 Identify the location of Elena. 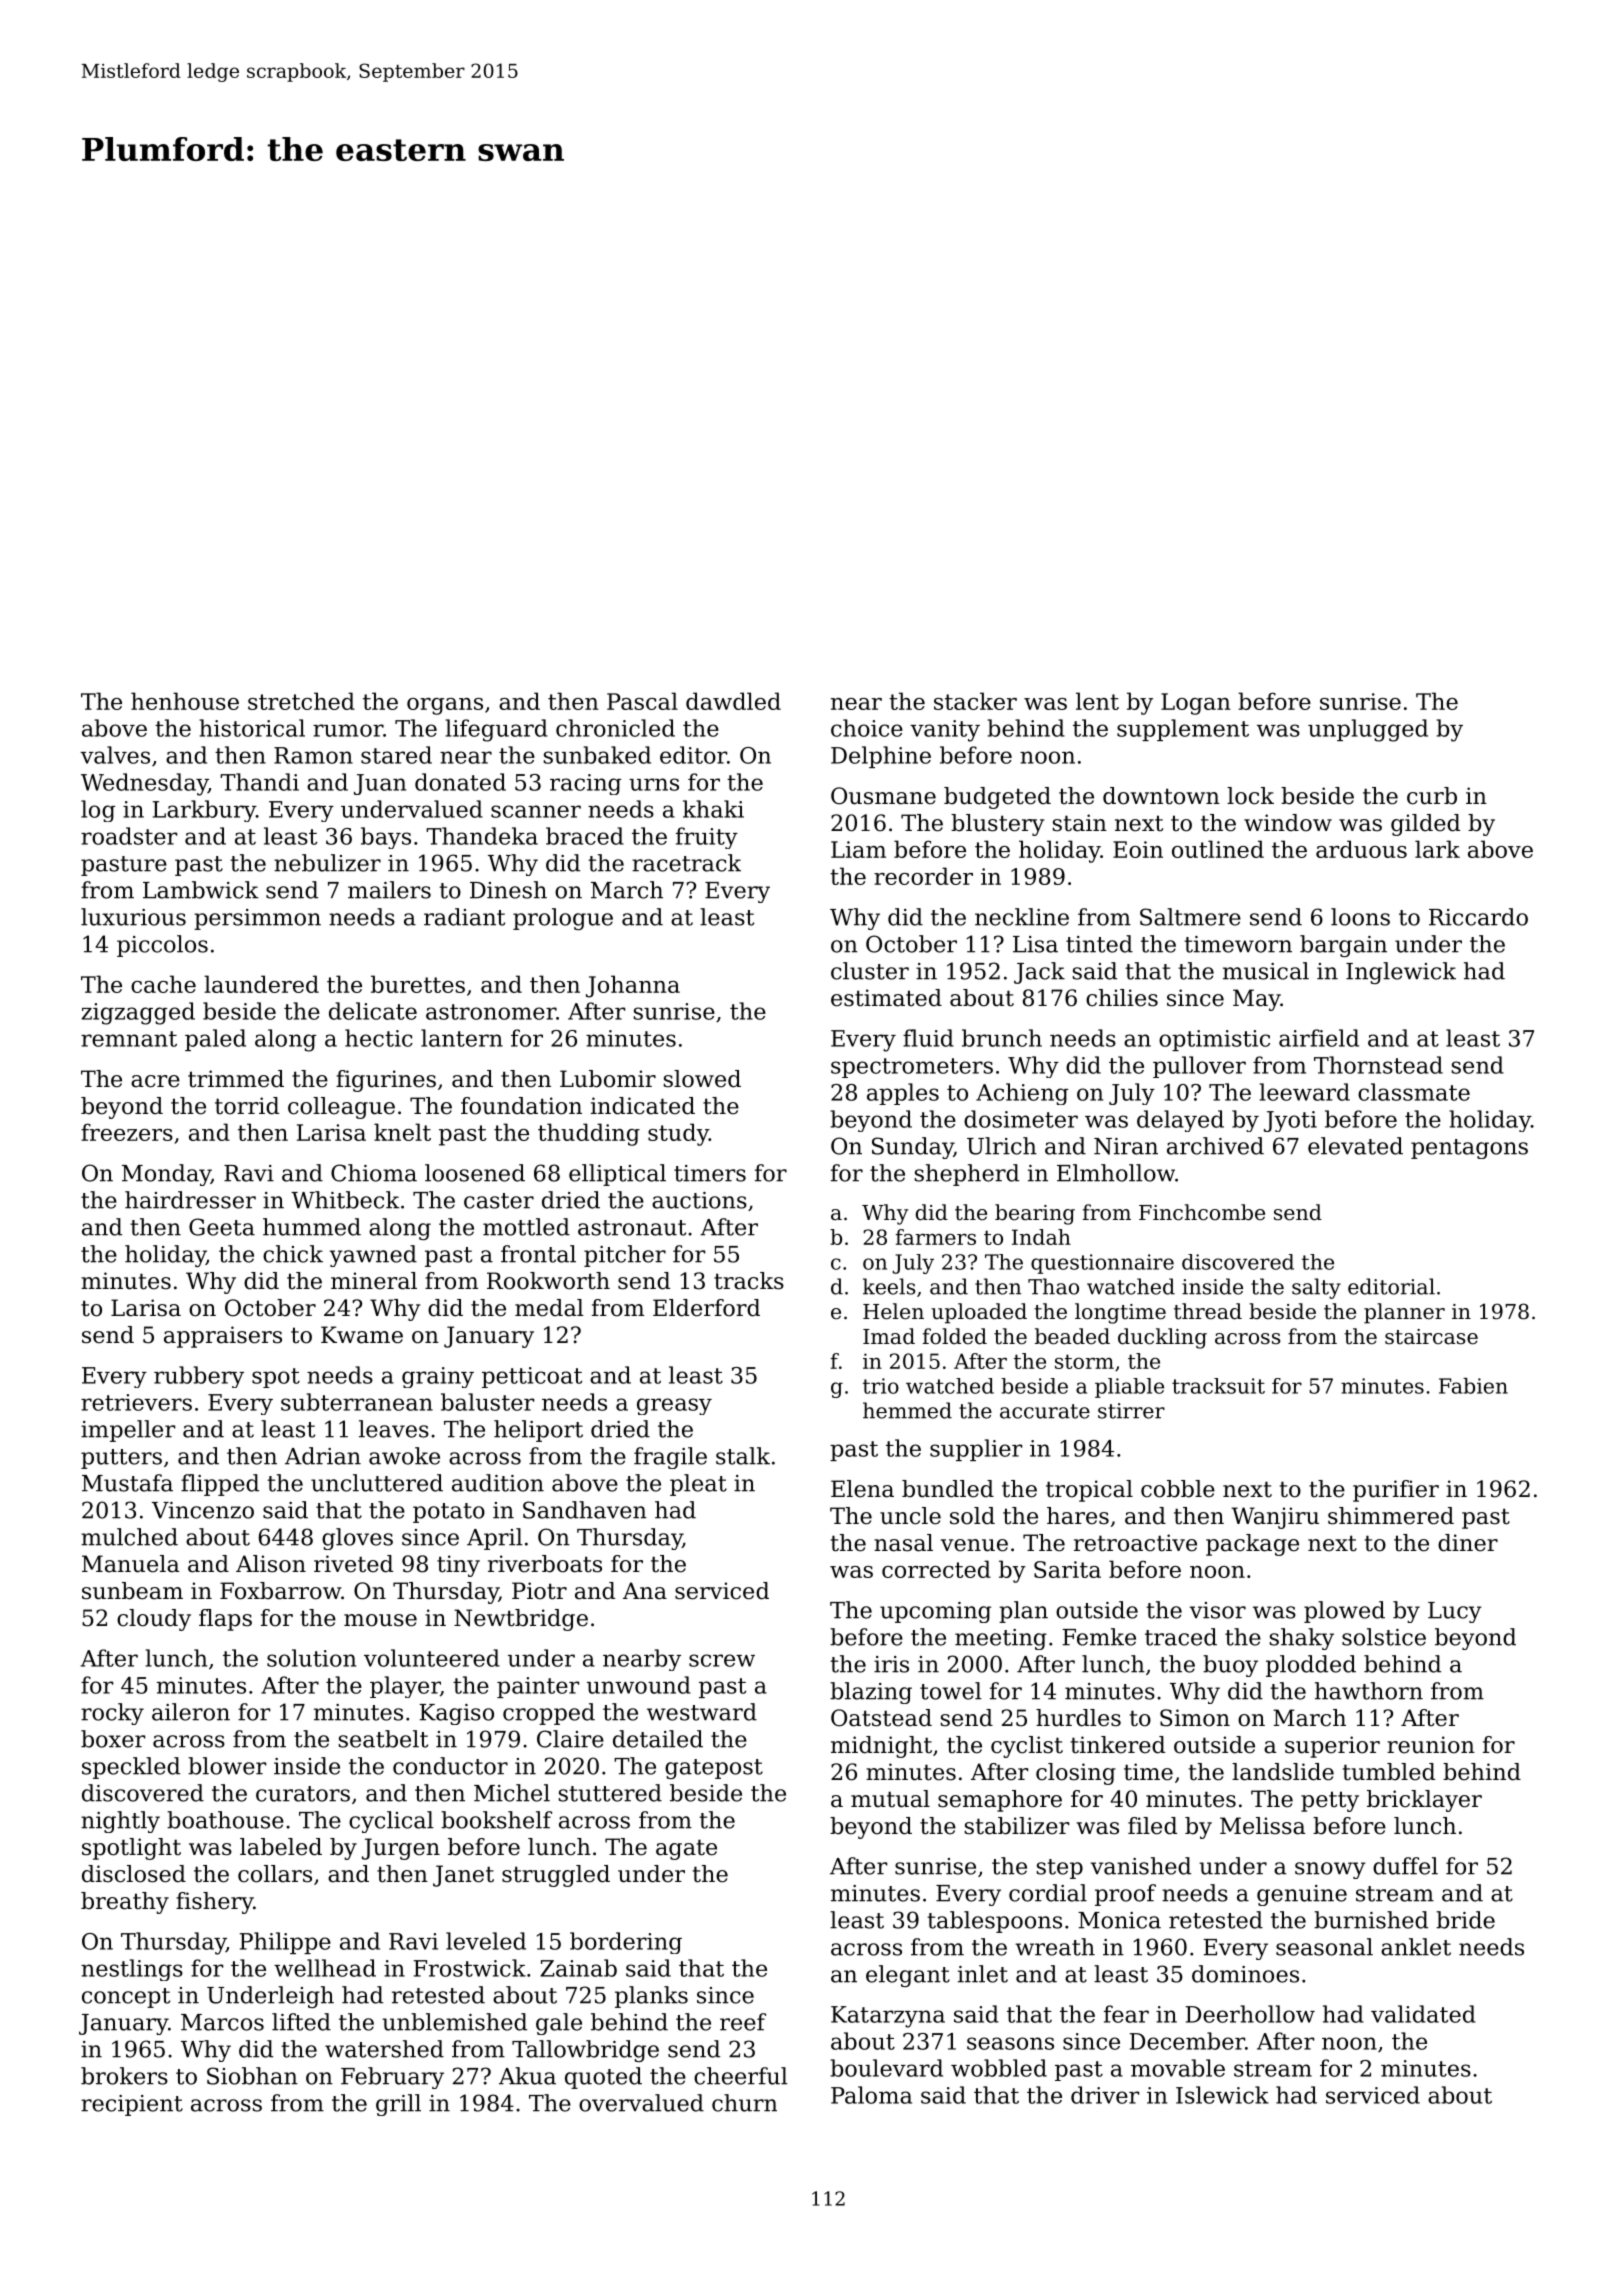
(862, 1489).
